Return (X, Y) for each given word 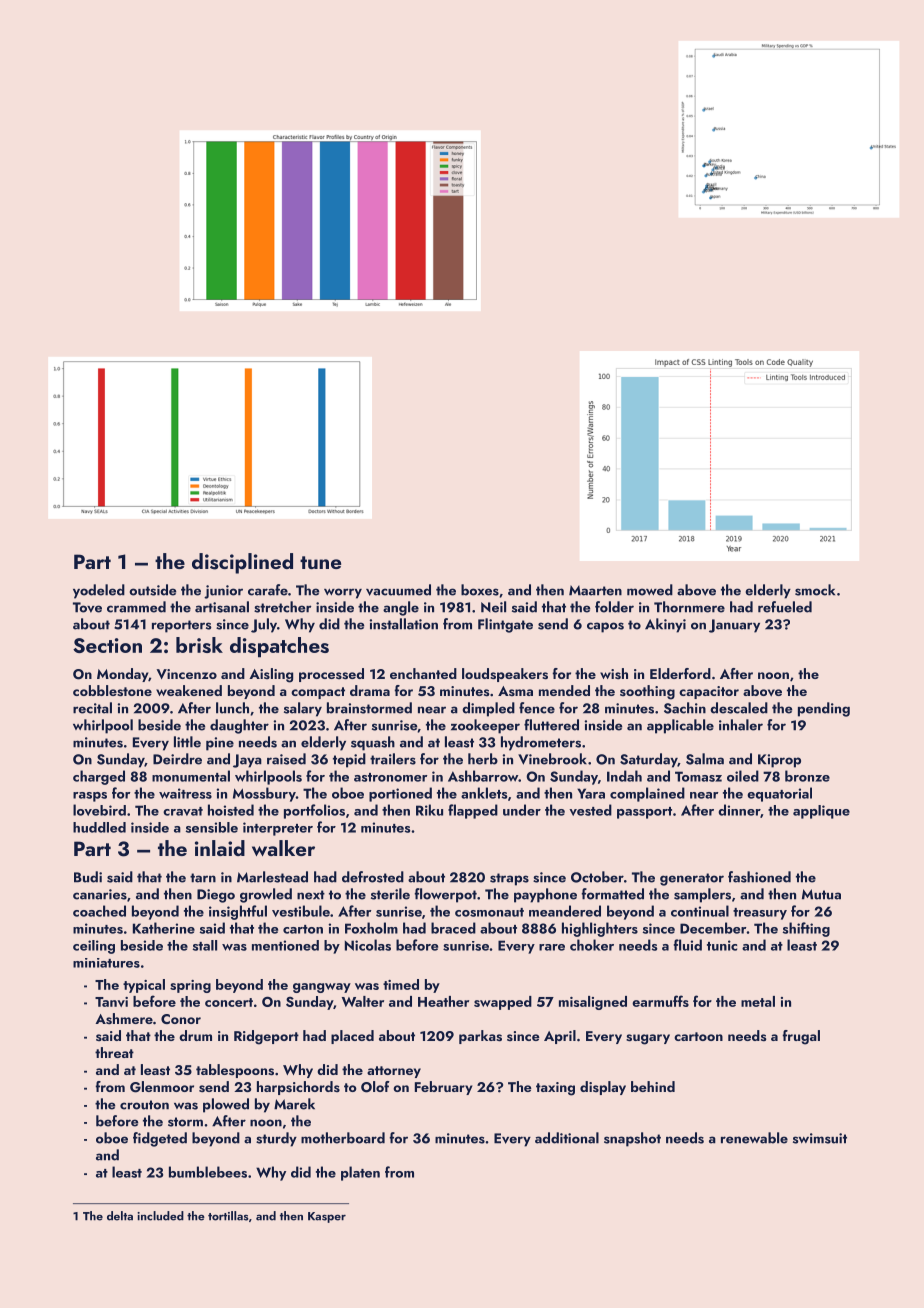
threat (114, 1052)
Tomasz (698, 776)
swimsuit (820, 1138)
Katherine (164, 928)
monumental (191, 776)
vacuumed (398, 590)
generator (692, 879)
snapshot (632, 1139)
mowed (650, 590)
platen (360, 1173)
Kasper (327, 1217)
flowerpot (445, 895)
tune (320, 562)
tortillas (228, 1216)
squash (373, 743)
